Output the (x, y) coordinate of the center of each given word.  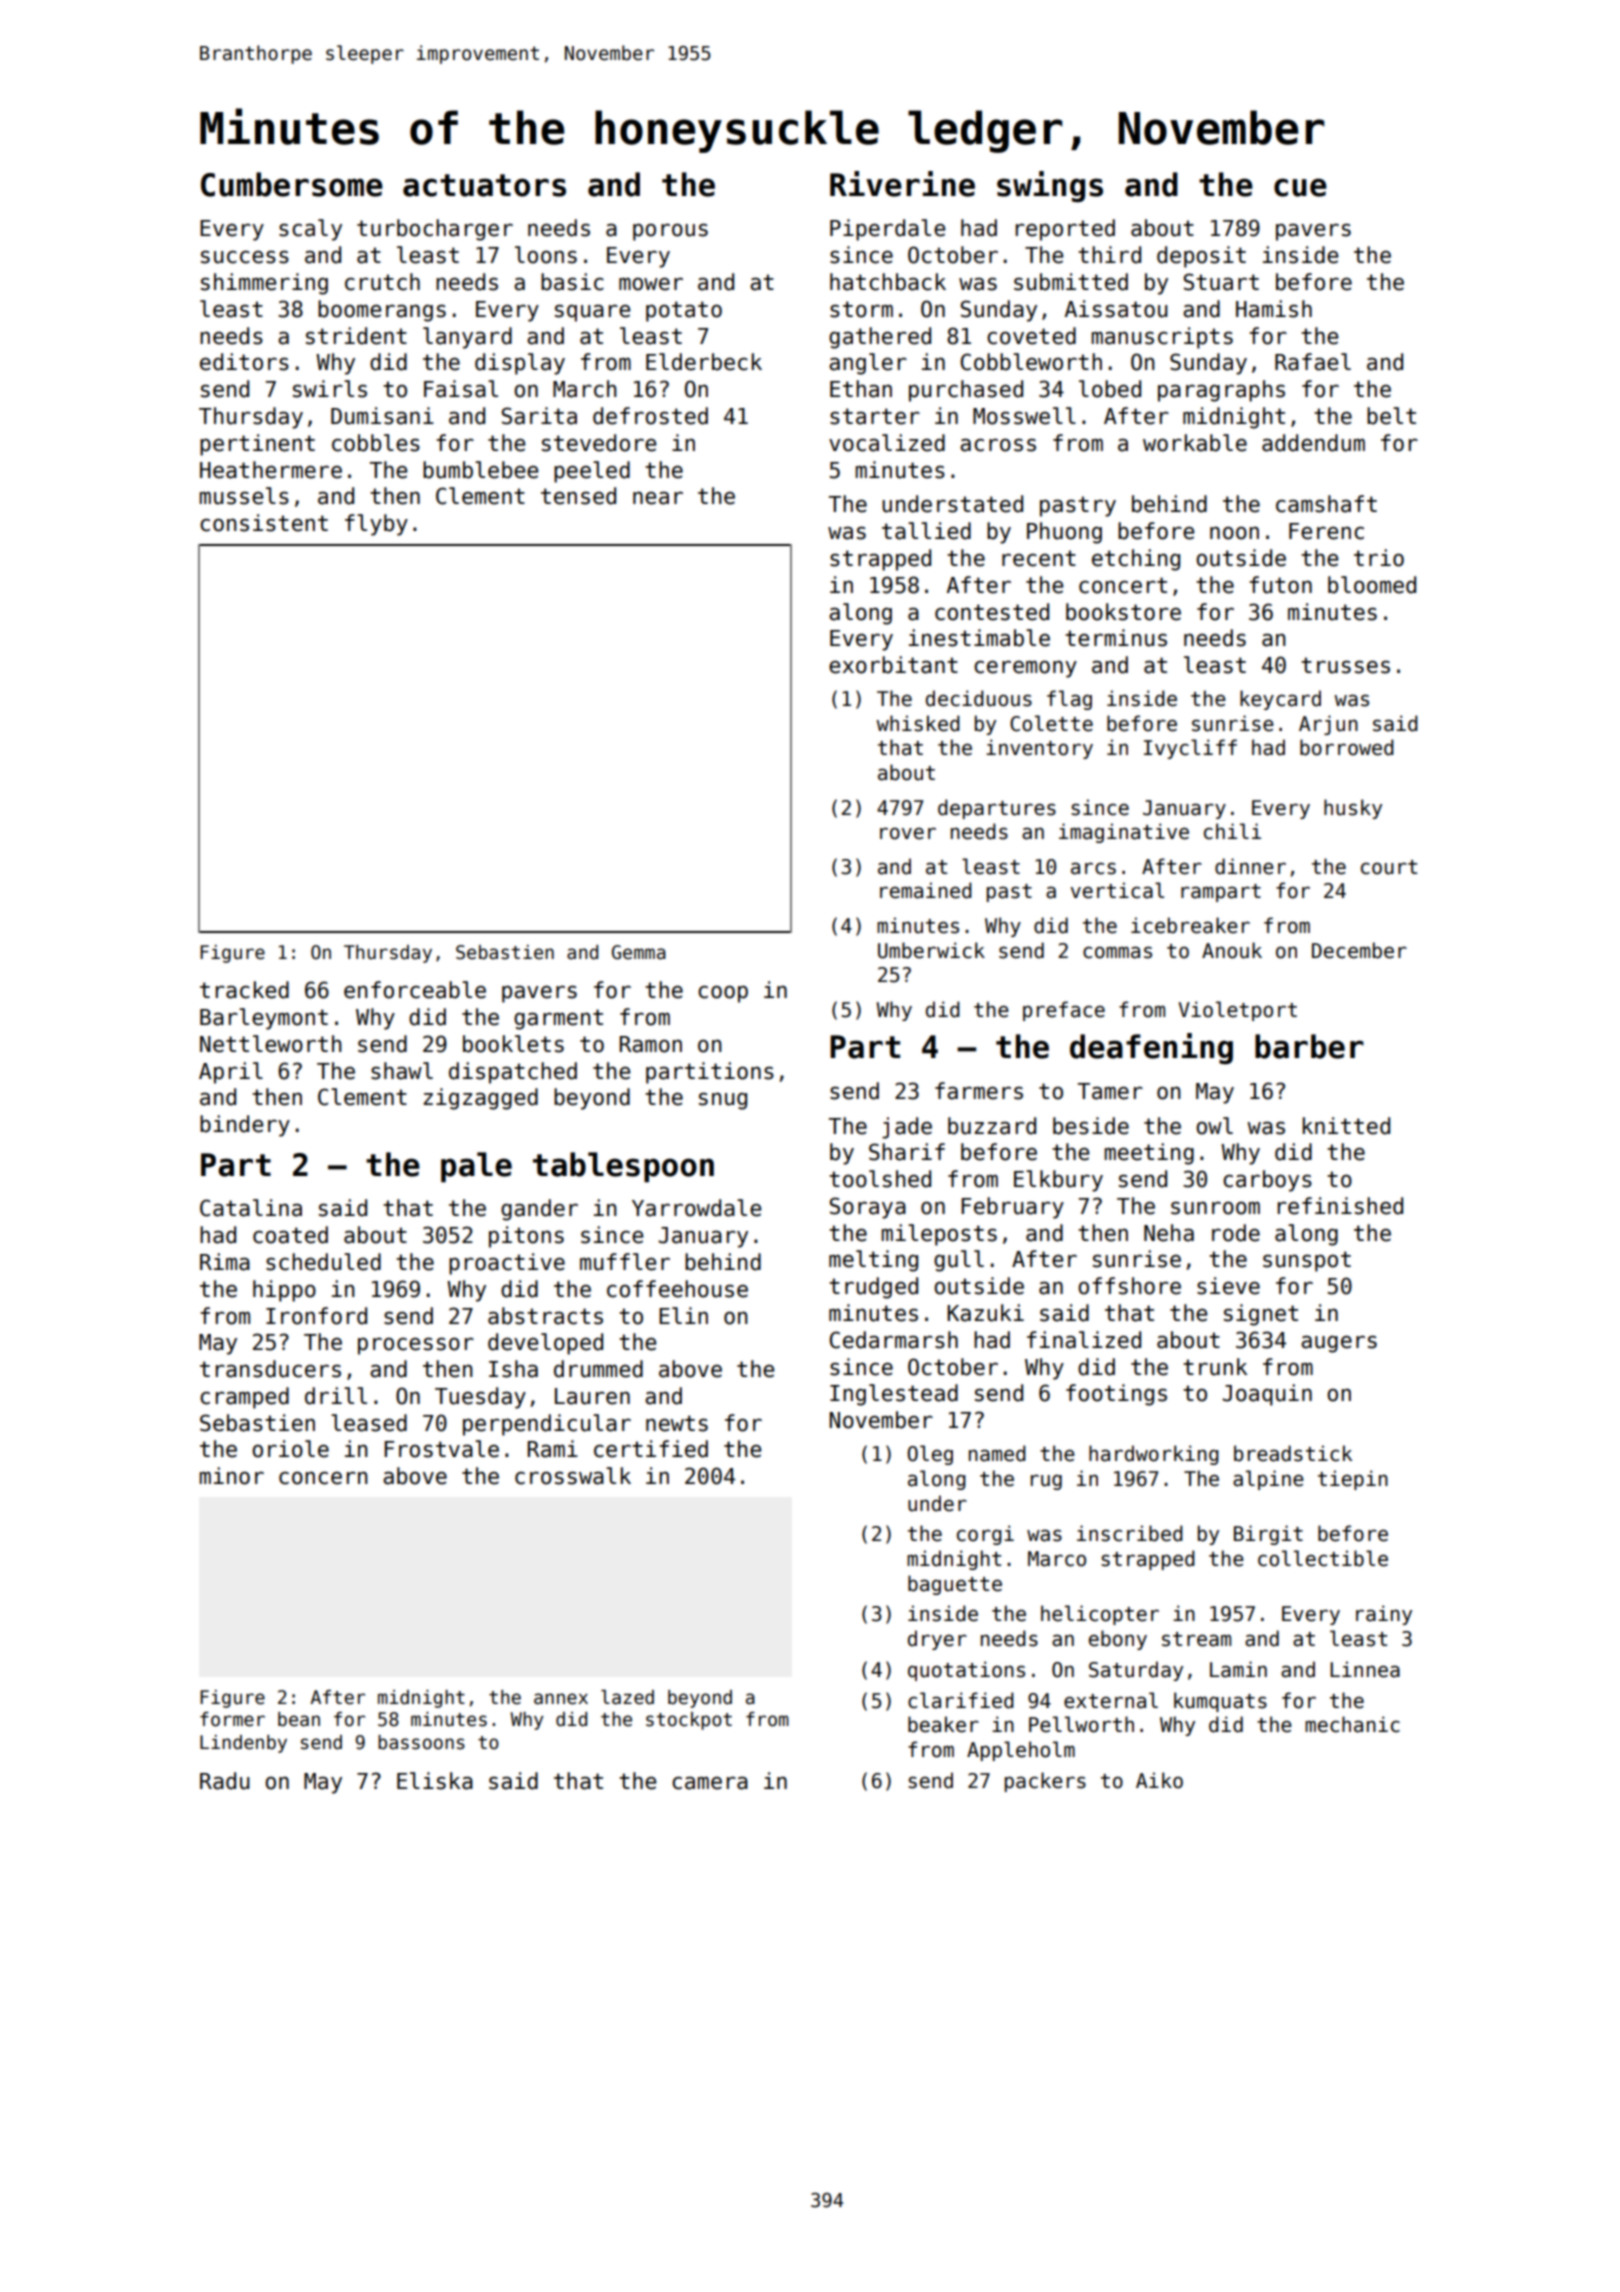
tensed (578, 496)
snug (723, 1101)
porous (670, 232)
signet (1261, 1315)
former (232, 1719)
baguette (955, 1585)
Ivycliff (1190, 749)
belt (1391, 416)
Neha (1169, 1233)
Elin (683, 1315)
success (245, 257)
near (658, 498)
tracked (244, 990)
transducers (270, 1369)
